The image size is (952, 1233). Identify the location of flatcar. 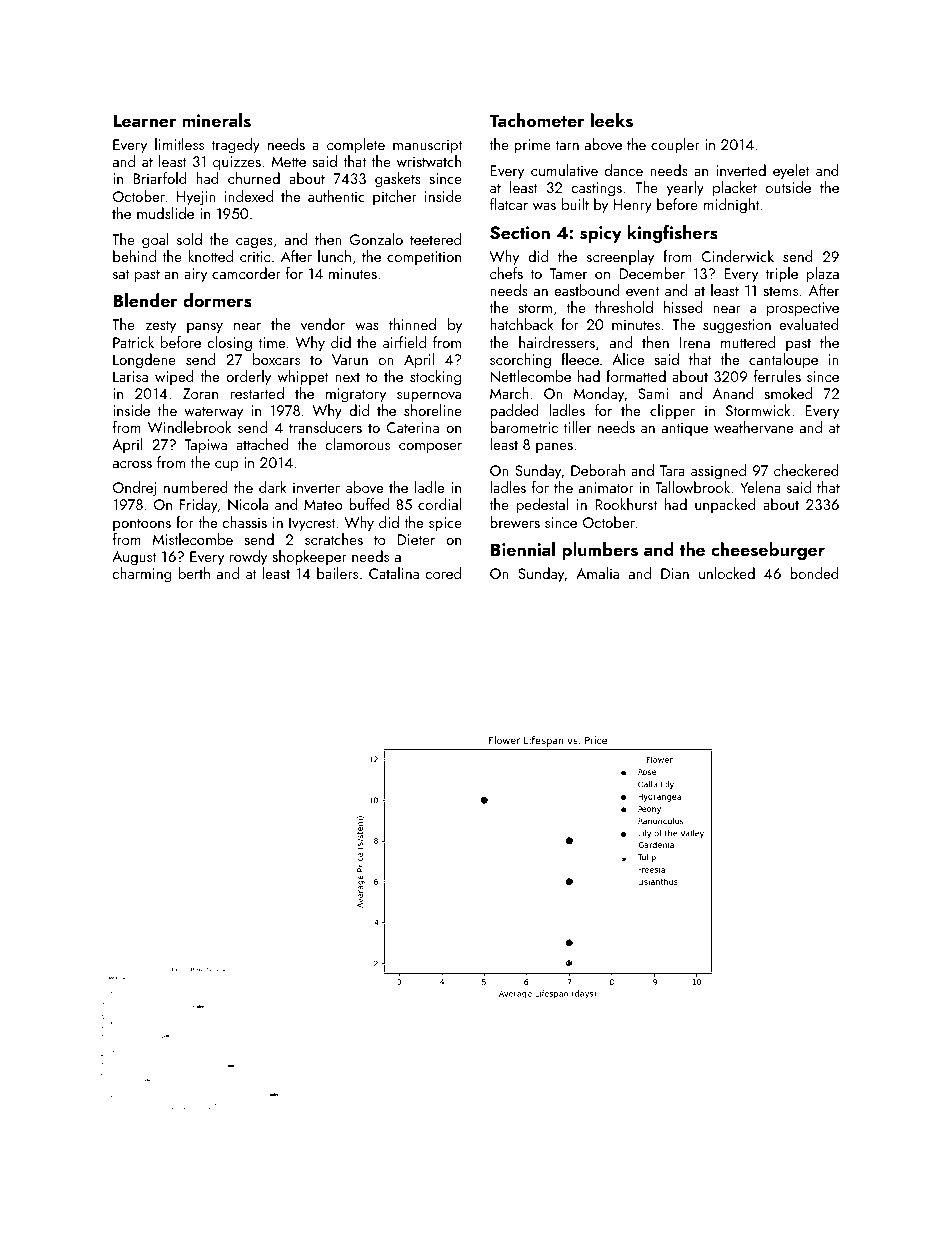
(509, 204).
